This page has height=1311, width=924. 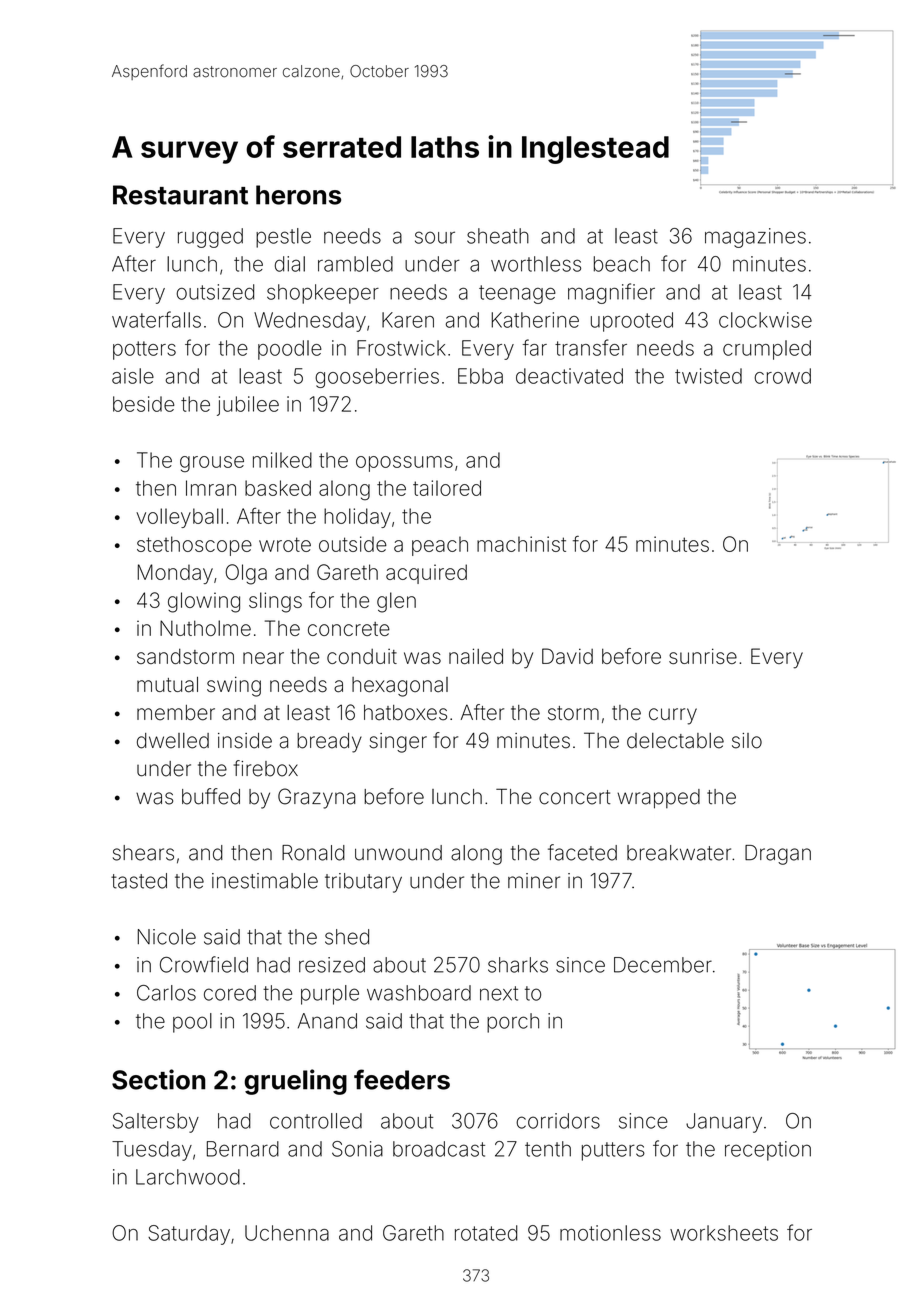 I want to click on Uchenna, so click(x=287, y=1233).
